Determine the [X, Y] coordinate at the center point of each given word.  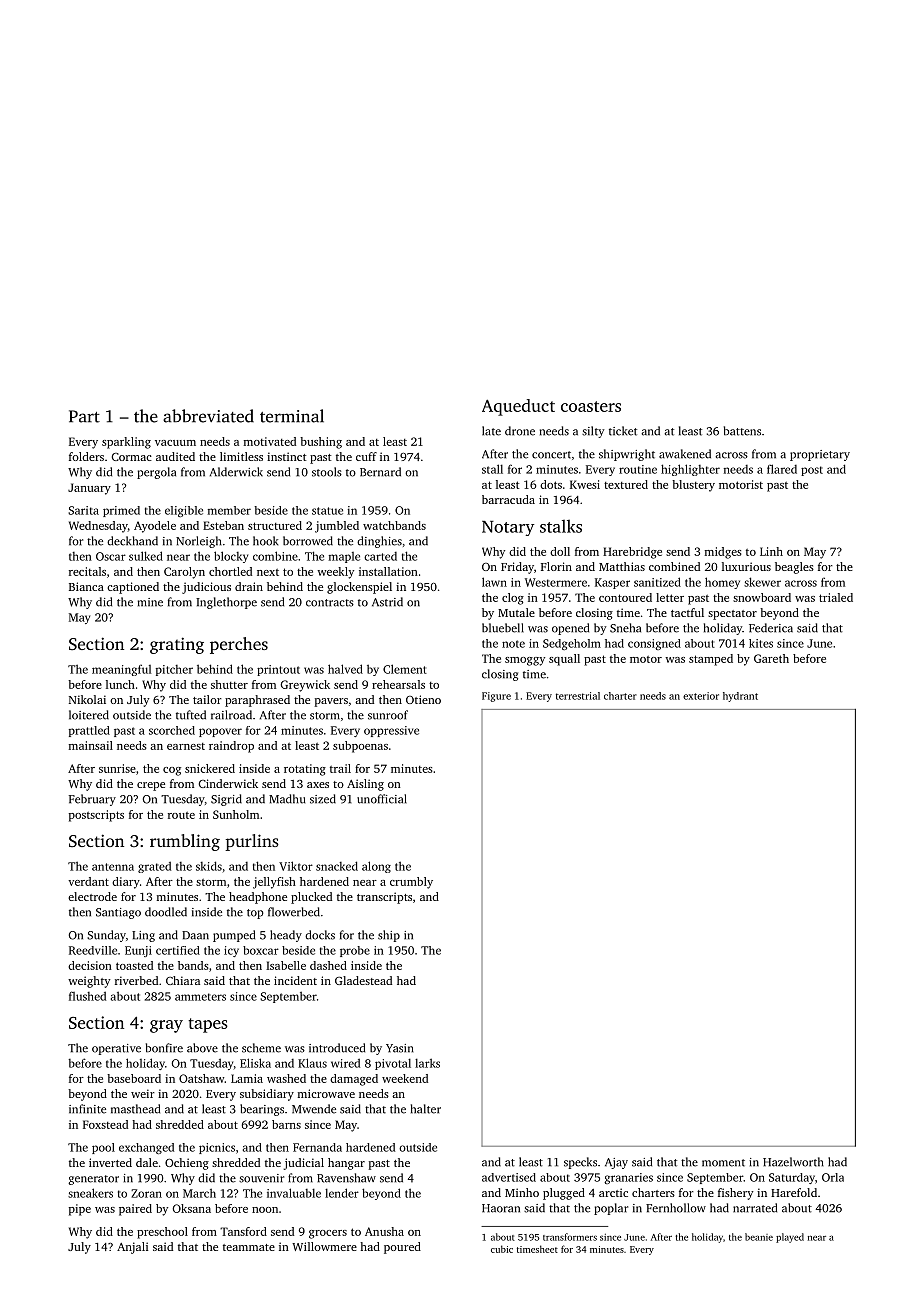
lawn [494, 582]
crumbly [411, 883]
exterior [701, 696]
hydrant [740, 697]
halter [426, 1109]
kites [761, 643]
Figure [496, 697]
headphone [258, 898]
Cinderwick [228, 783]
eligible [184, 511]
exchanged [146, 1148]
